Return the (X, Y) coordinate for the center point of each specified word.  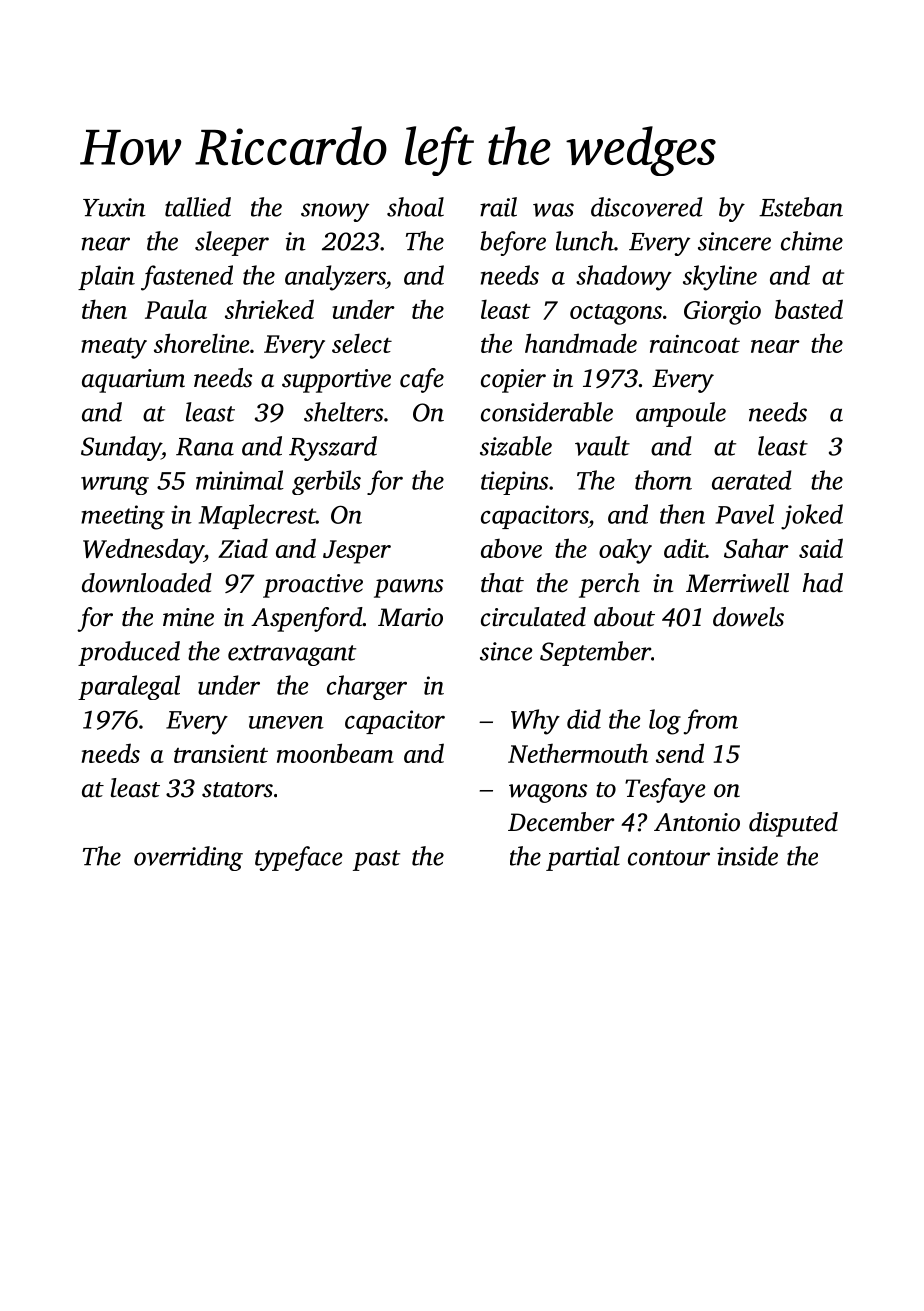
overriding (188, 858)
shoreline (202, 343)
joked (812, 517)
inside (747, 856)
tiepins (514, 483)
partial (583, 858)
